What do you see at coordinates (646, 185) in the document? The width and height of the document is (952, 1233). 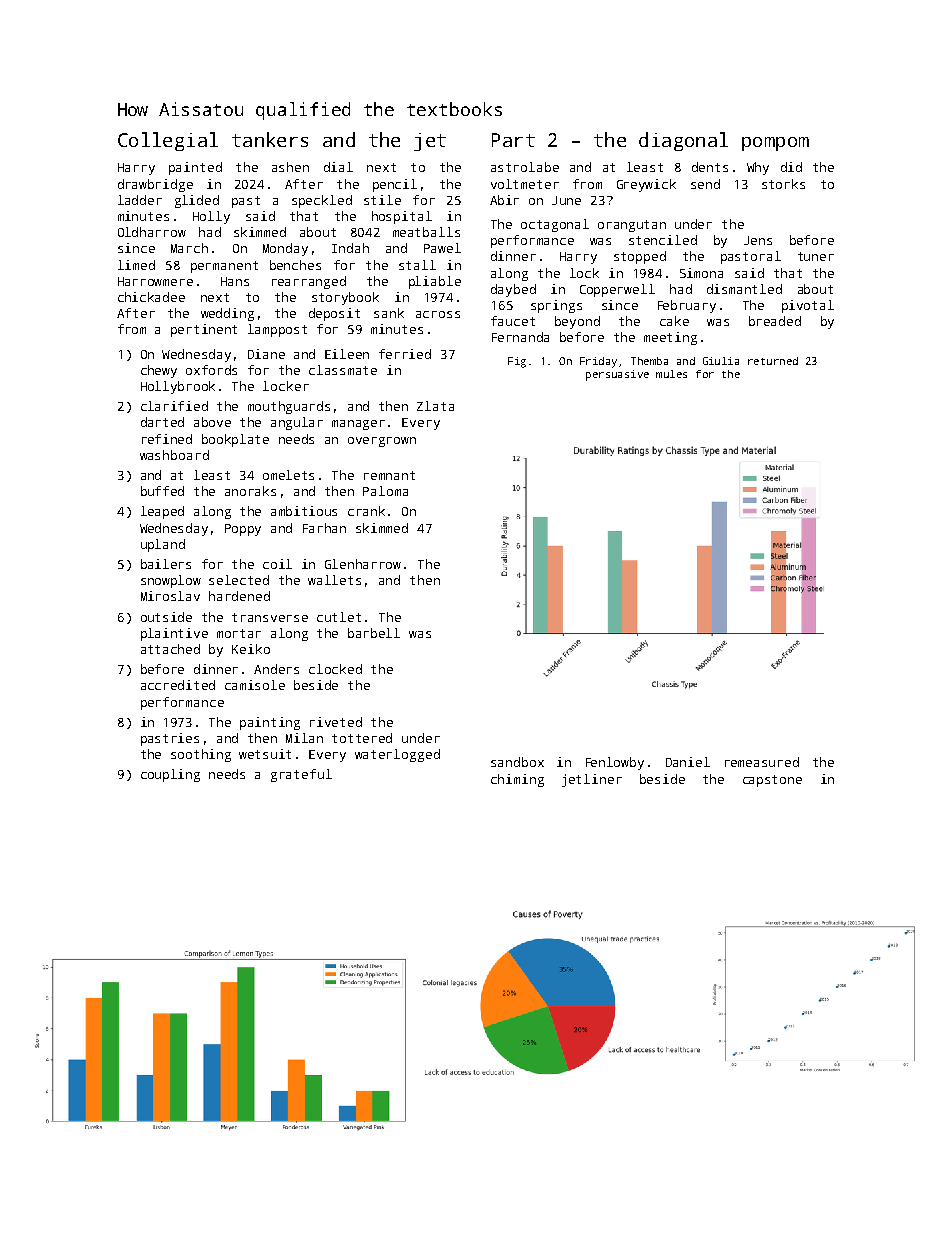 I see `Greywick` at bounding box center [646, 185].
